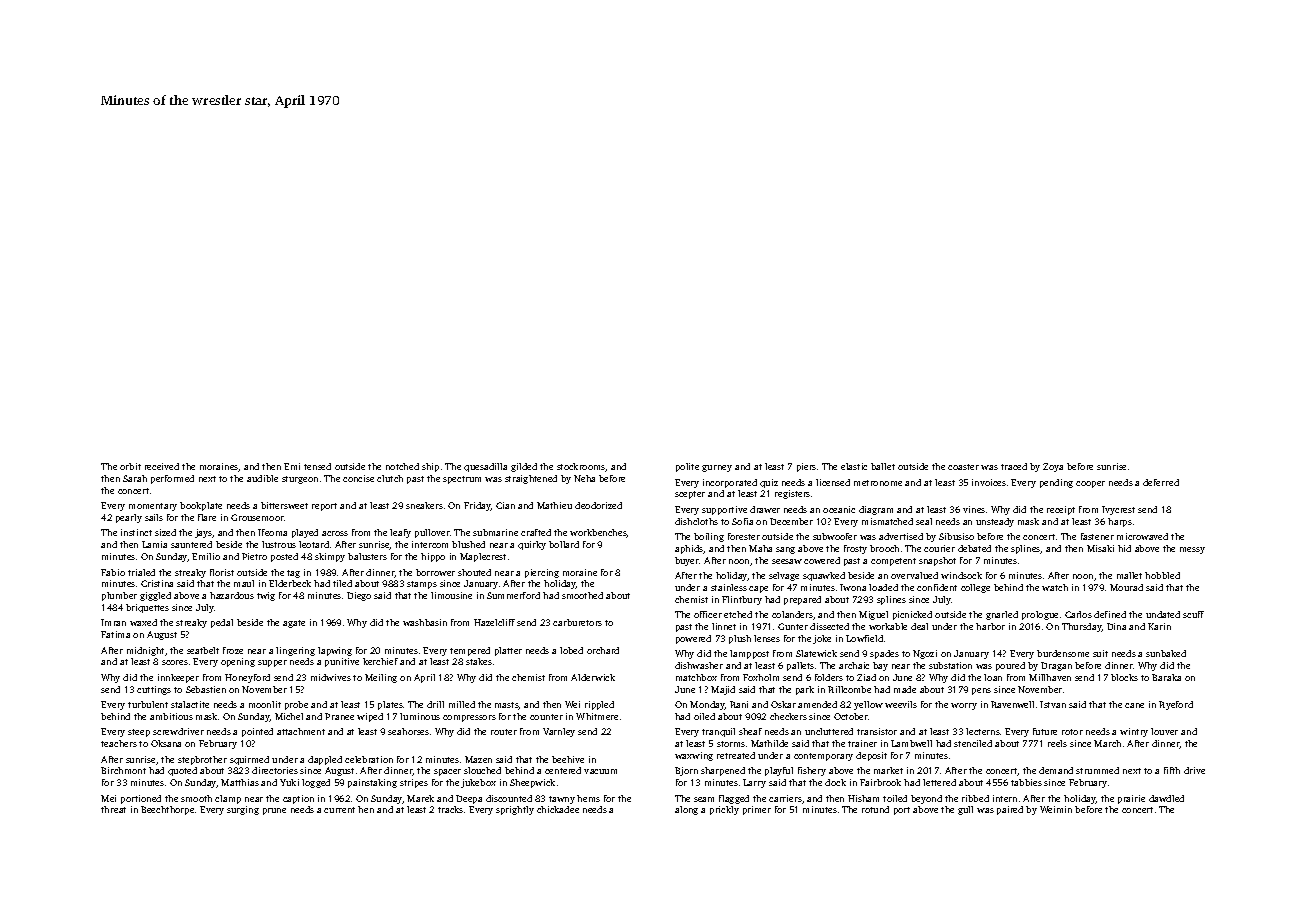 The image size is (1308, 924). I want to click on scores, so click(175, 662).
